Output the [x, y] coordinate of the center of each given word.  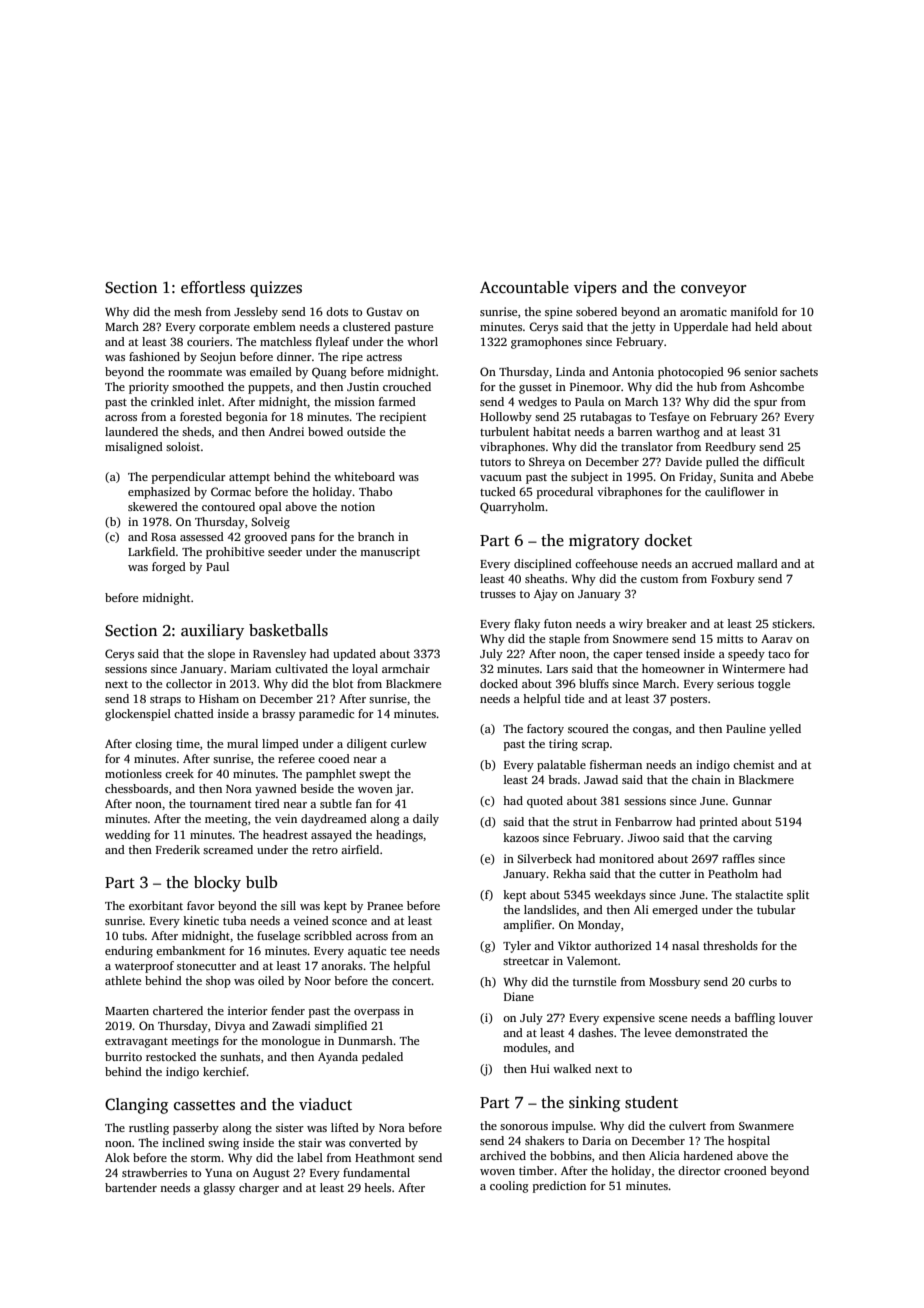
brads [562, 779]
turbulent [504, 431]
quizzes [276, 289]
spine [558, 313]
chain [706, 779]
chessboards [136, 788]
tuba [234, 920]
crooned [745, 1170]
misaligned [134, 448]
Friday [696, 478]
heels [377, 1187]
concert [412, 981]
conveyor [714, 291]
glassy [219, 1189]
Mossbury [674, 983]
